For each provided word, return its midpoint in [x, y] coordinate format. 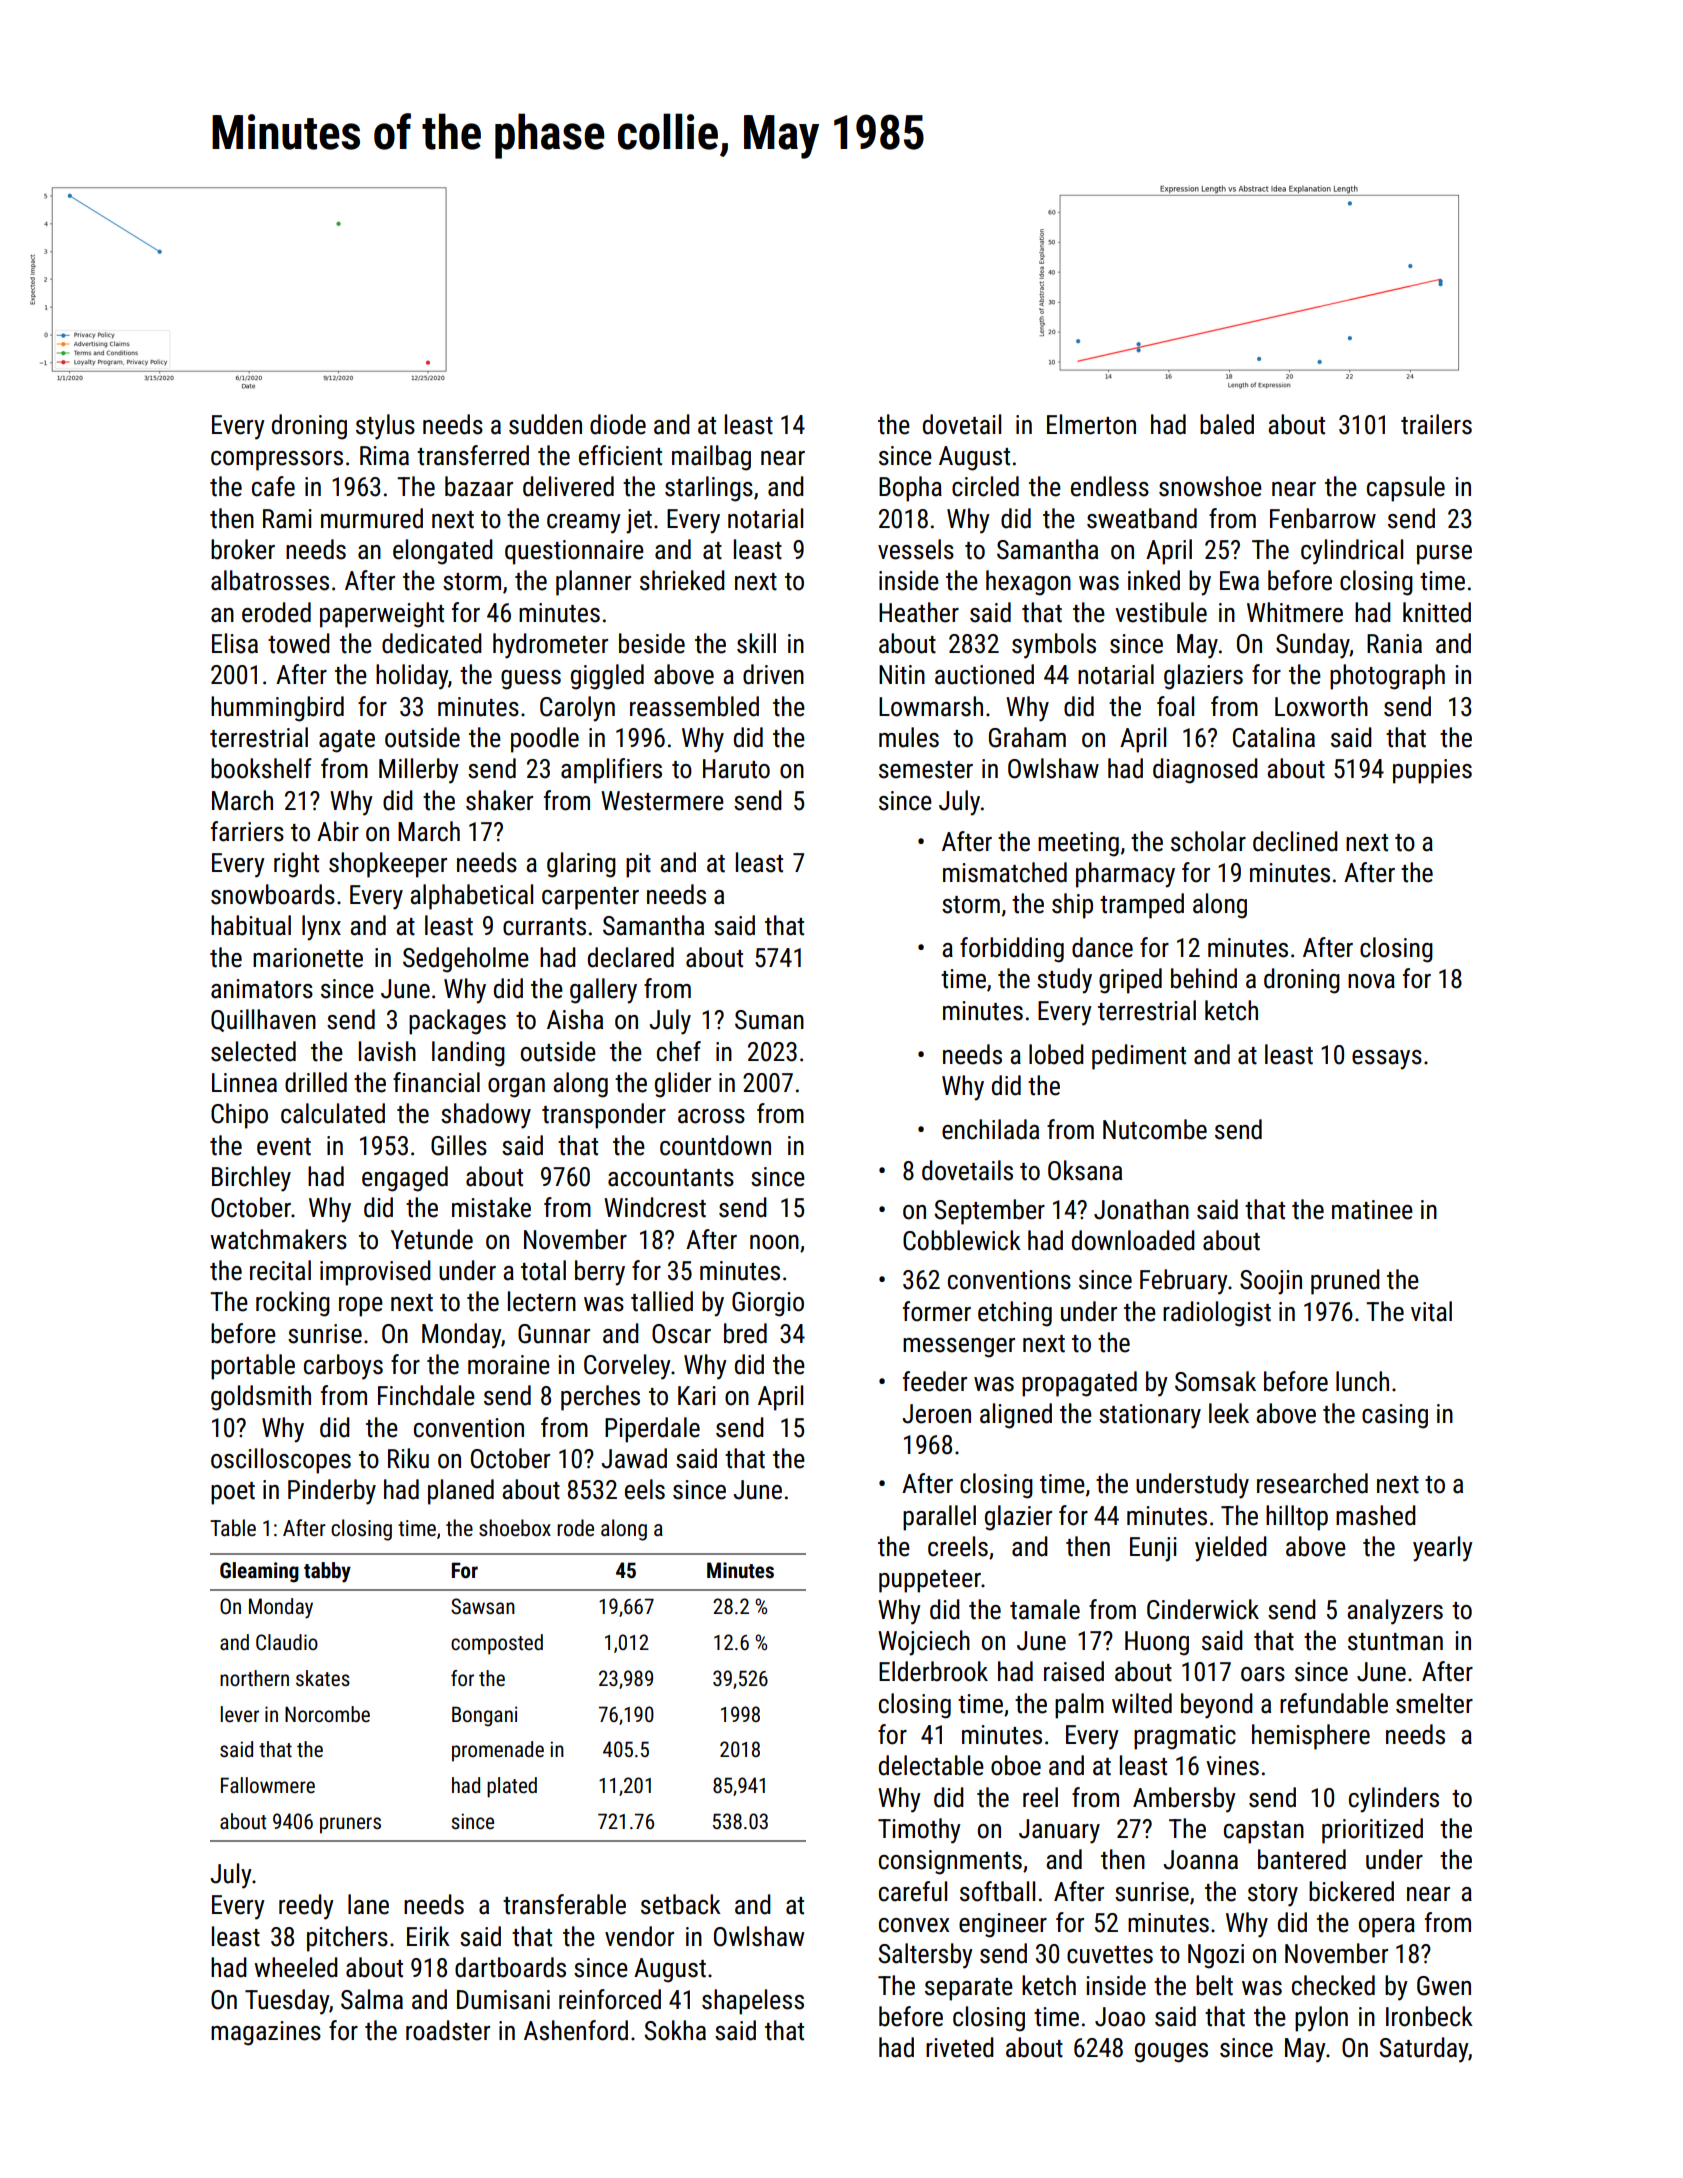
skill [756, 643]
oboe [1016, 1765]
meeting [1078, 844]
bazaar [479, 486]
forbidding [1012, 950]
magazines [266, 2033]
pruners [350, 1825]
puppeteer [930, 1581]
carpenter [590, 898]
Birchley [251, 1179]
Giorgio [768, 1304]
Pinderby [332, 1492]
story [1273, 1895]
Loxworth [1321, 706]
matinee [1372, 1210]
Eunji [1153, 1549]
